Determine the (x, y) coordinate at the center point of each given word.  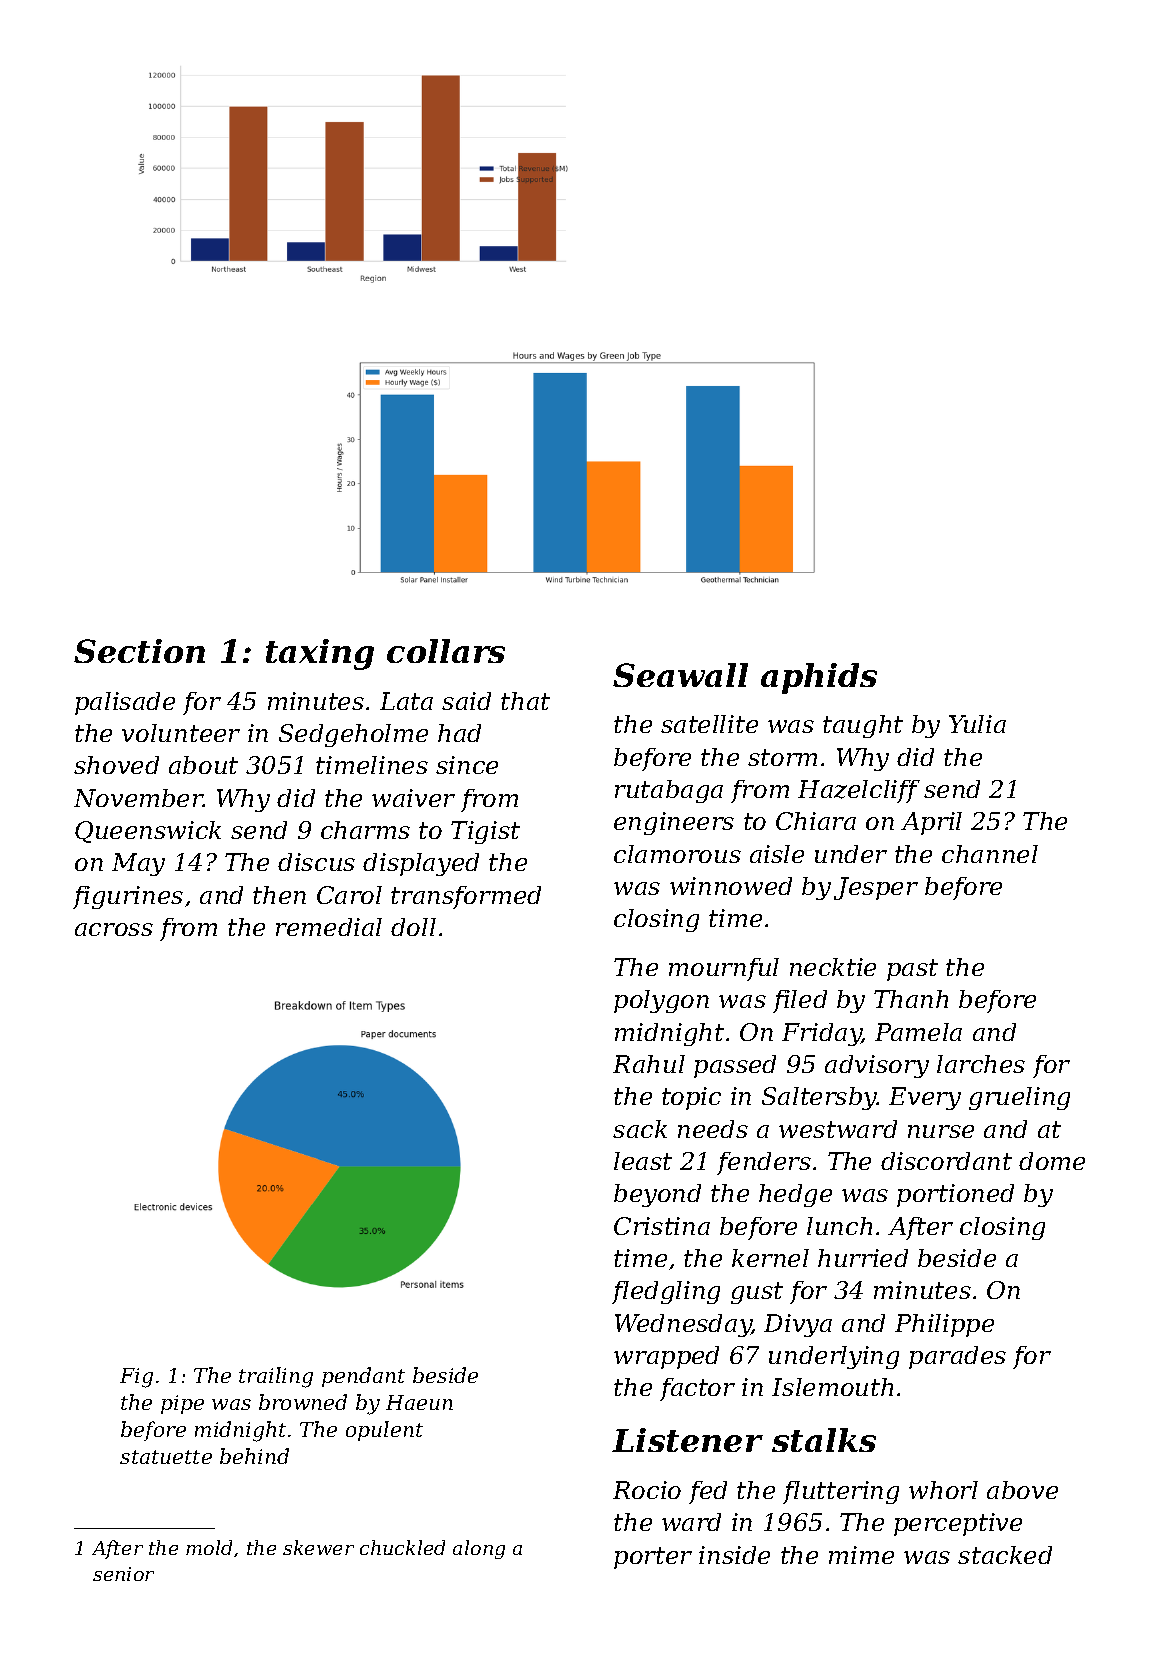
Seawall (680, 675)
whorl (943, 1490)
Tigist (485, 832)
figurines (128, 897)
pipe (182, 1404)
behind (254, 1456)
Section (139, 651)
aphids (819, 678)
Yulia (977, 724)
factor (697, 1389)
